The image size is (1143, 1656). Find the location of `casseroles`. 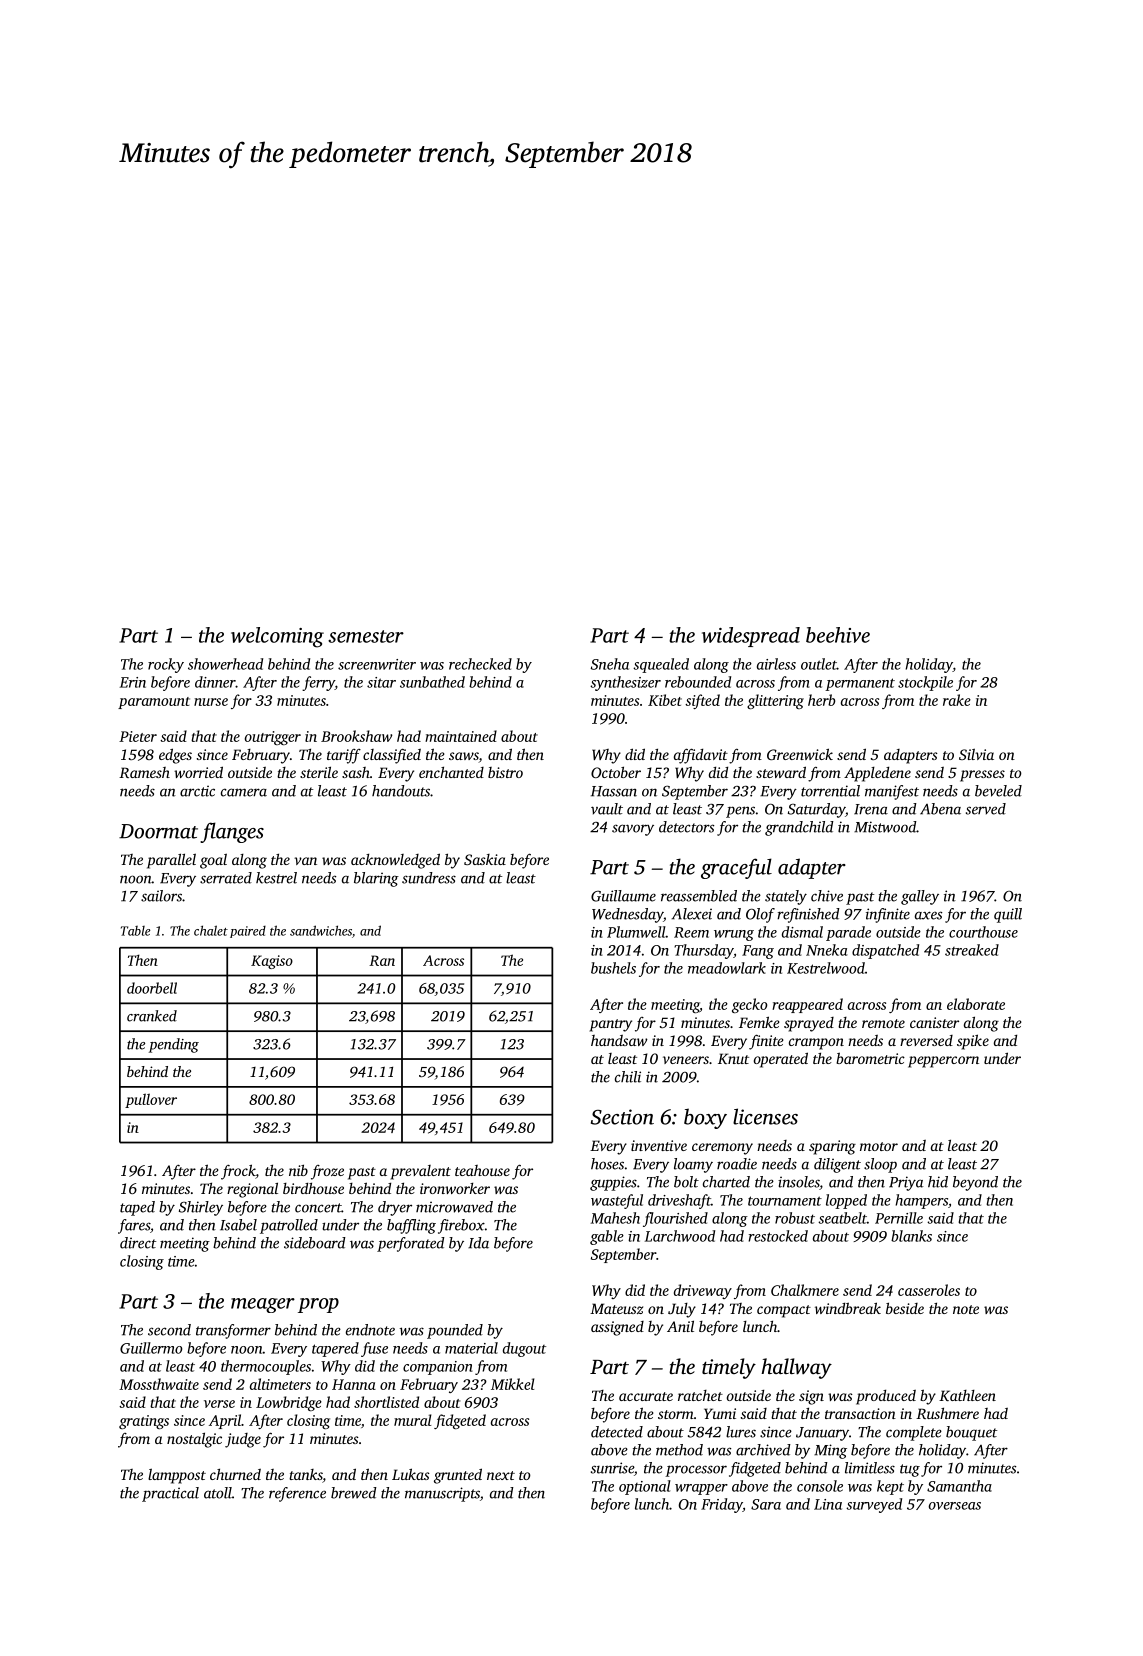

casseroles is located at coordinates (929, 1290).
